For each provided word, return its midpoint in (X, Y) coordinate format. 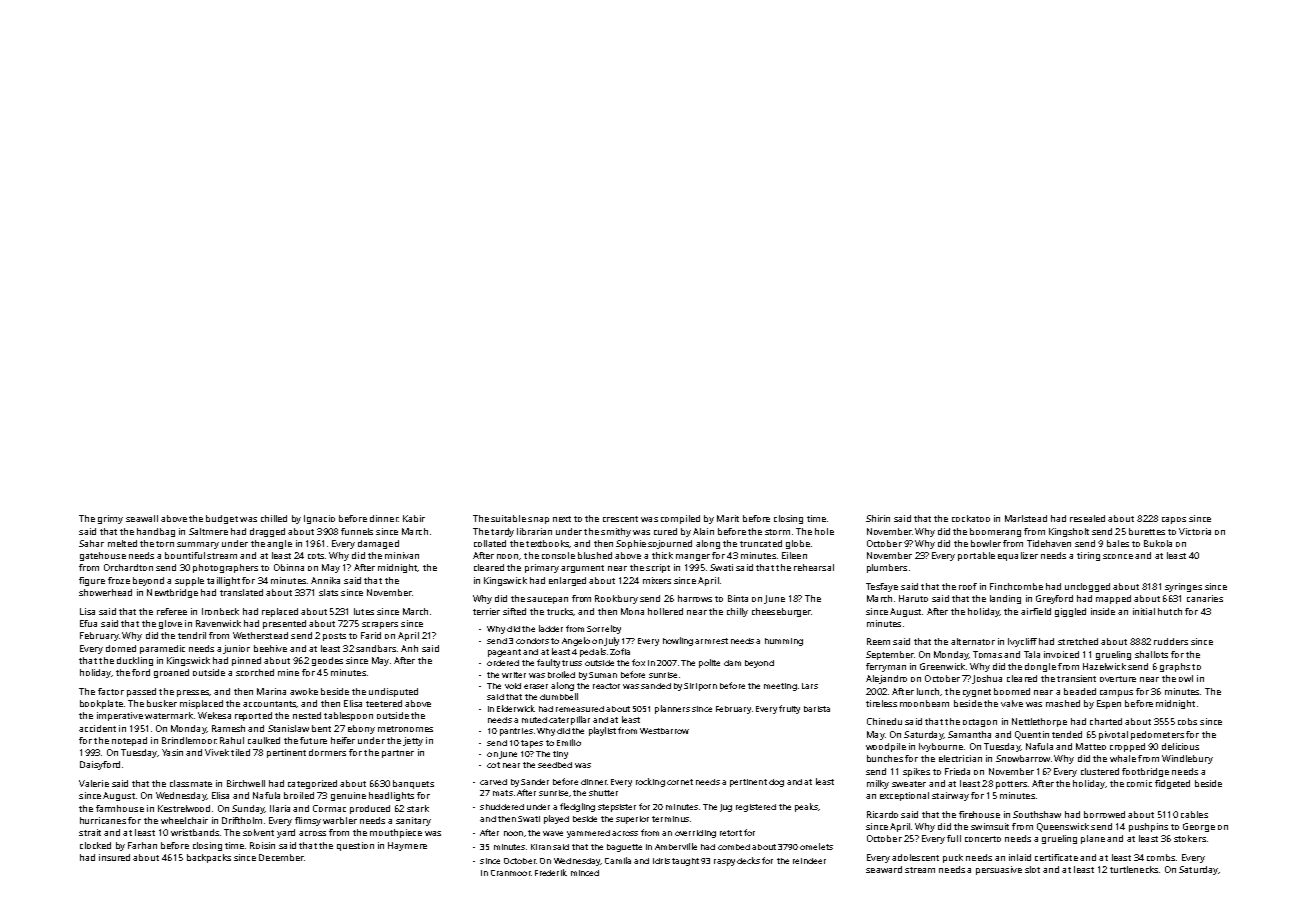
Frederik (551, 872)
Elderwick (516, 708)
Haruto (913, 598)
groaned (171, 673)
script (658, 568)
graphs (1175, 667)
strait (90, 832)
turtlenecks (1134, 869)
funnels (357, 531)
